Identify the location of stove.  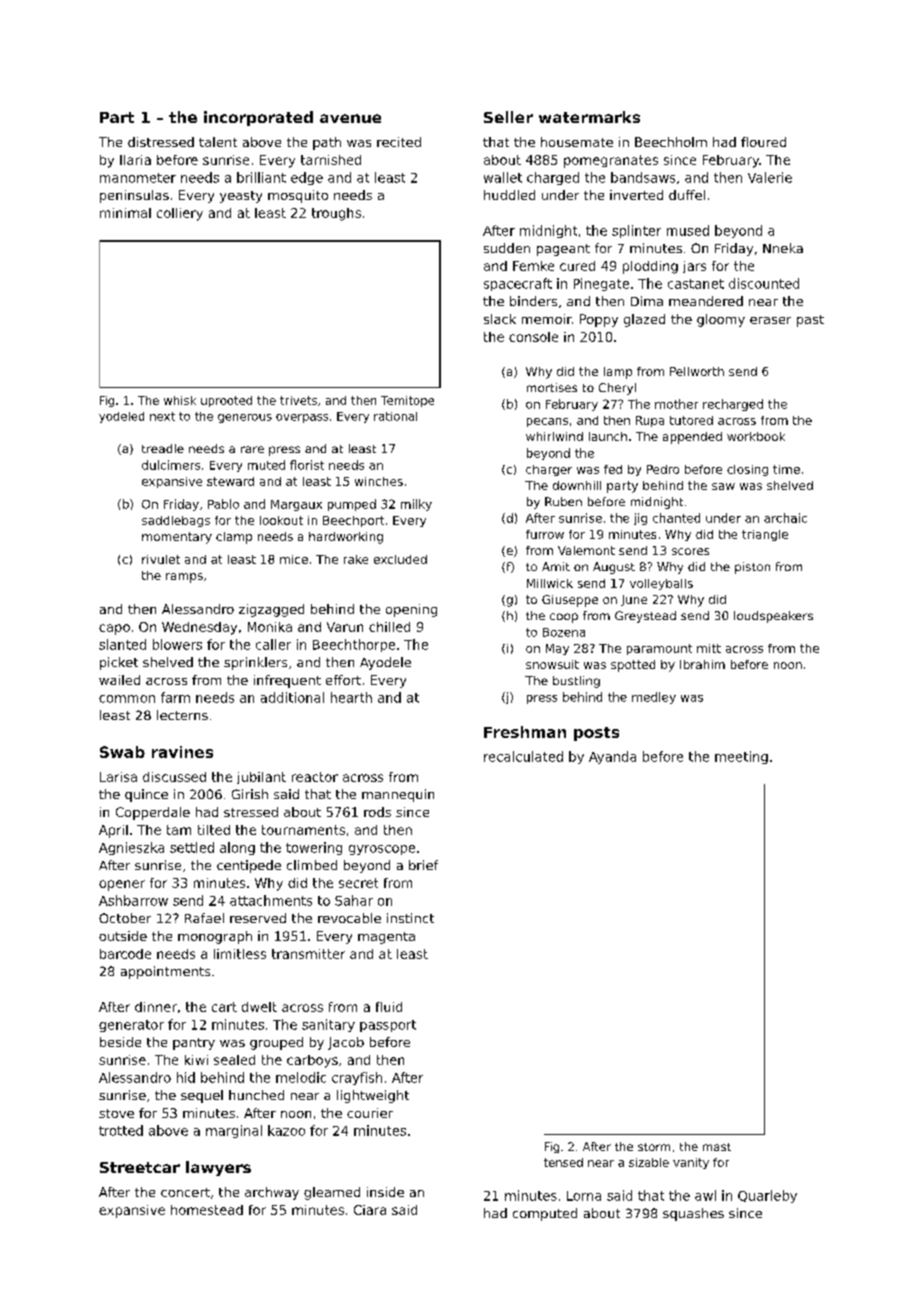
(116, 1113).
